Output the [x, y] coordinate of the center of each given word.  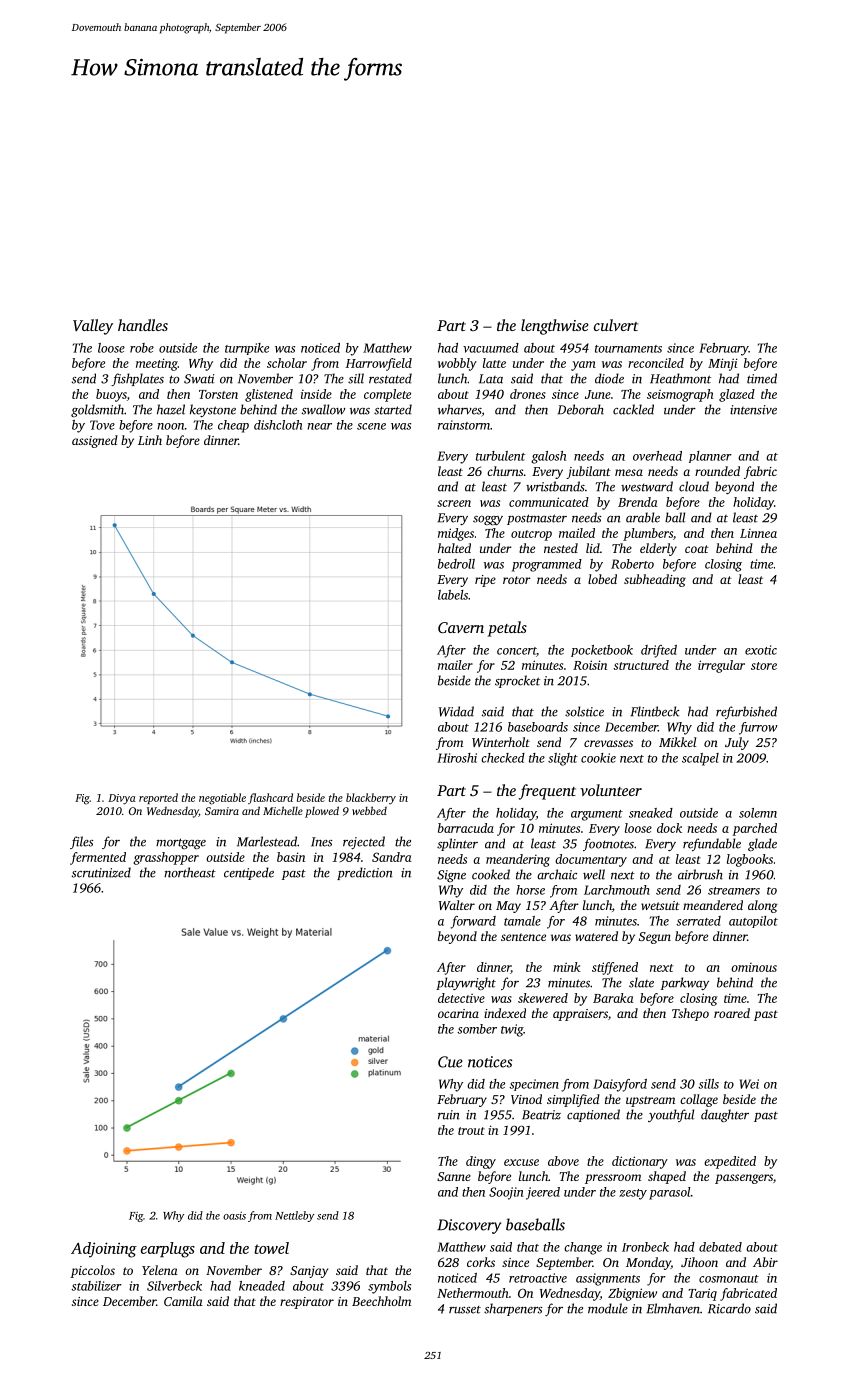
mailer [455, 665]
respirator [307, 1303]
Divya [122, 799]
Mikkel [677, 742]
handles [143, 325]
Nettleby [294, 1216]
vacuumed [491, 348]
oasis [234, 1216]
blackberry [371, 799]
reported [158, 798]
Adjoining [104, 1250]
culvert [616, 325]
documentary [591, 860]
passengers [744, 1179]
